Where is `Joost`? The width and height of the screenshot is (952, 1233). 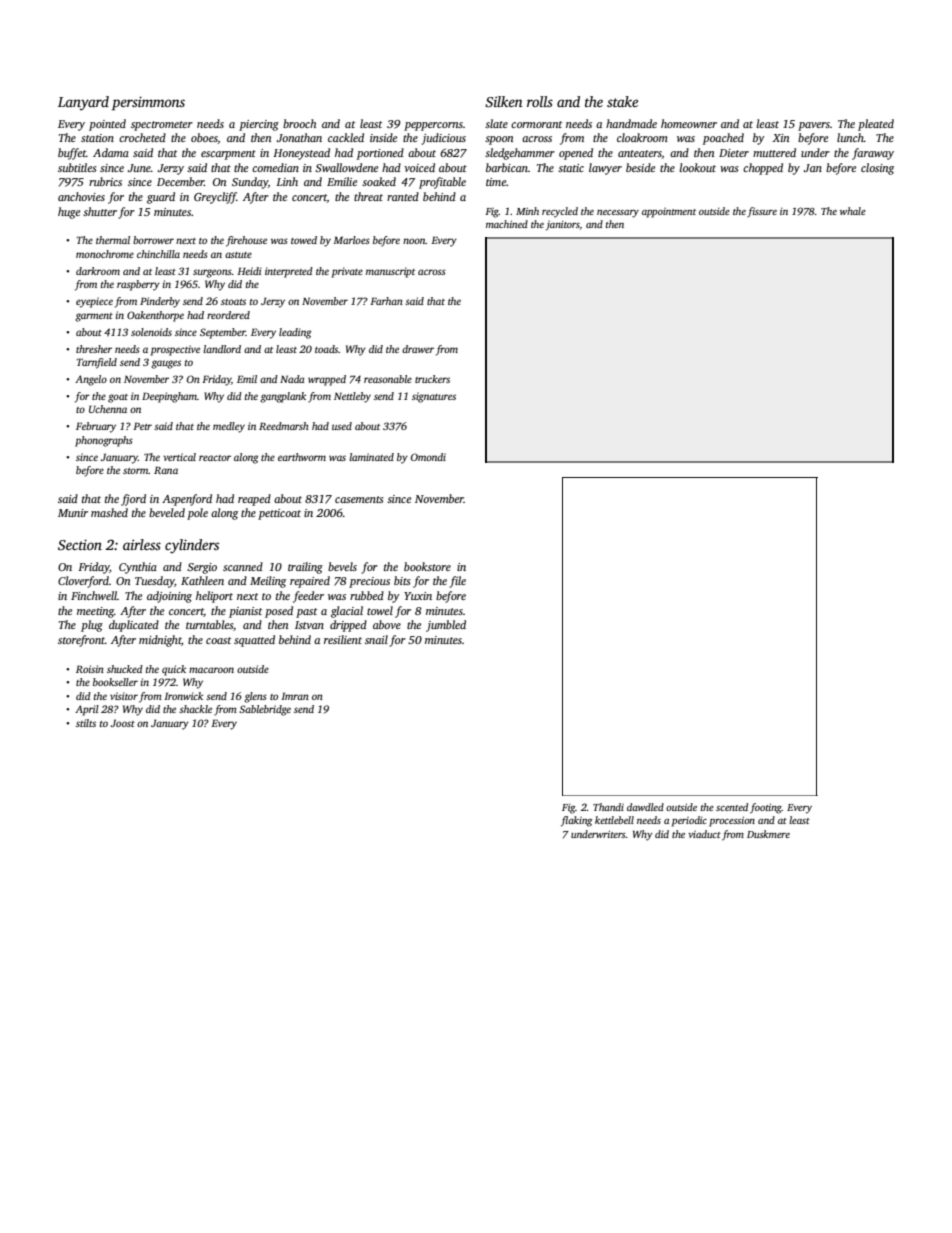
Joost is located at coordinates (123, 723).
